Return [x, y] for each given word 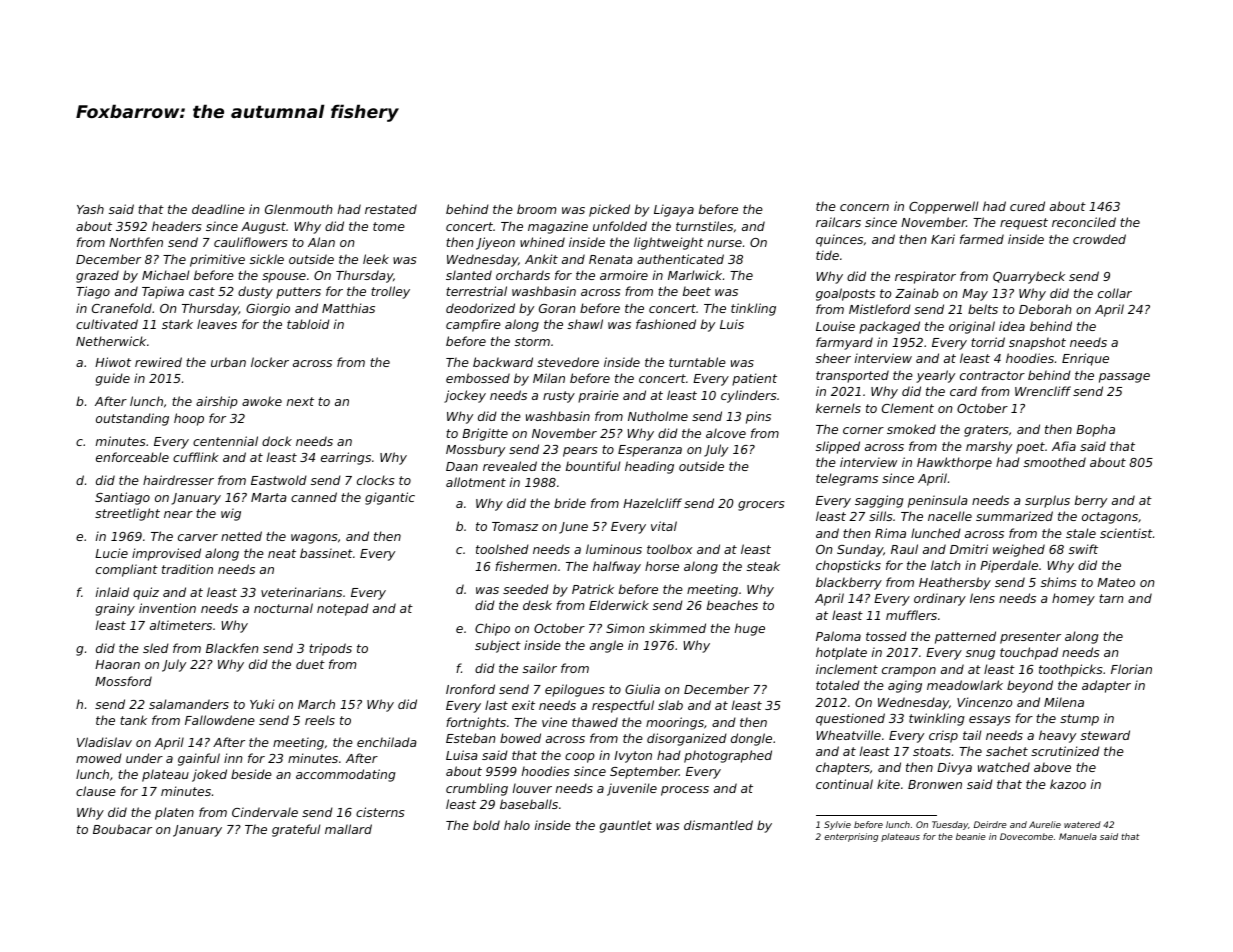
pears [580, 452]
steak [763, 566]
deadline [218, 209]
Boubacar [122, 829]
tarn [1111, 598]
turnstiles [704, 226]
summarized [1014, 516]
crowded [1099, 239]
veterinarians [301, 592]
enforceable [132, 457]
